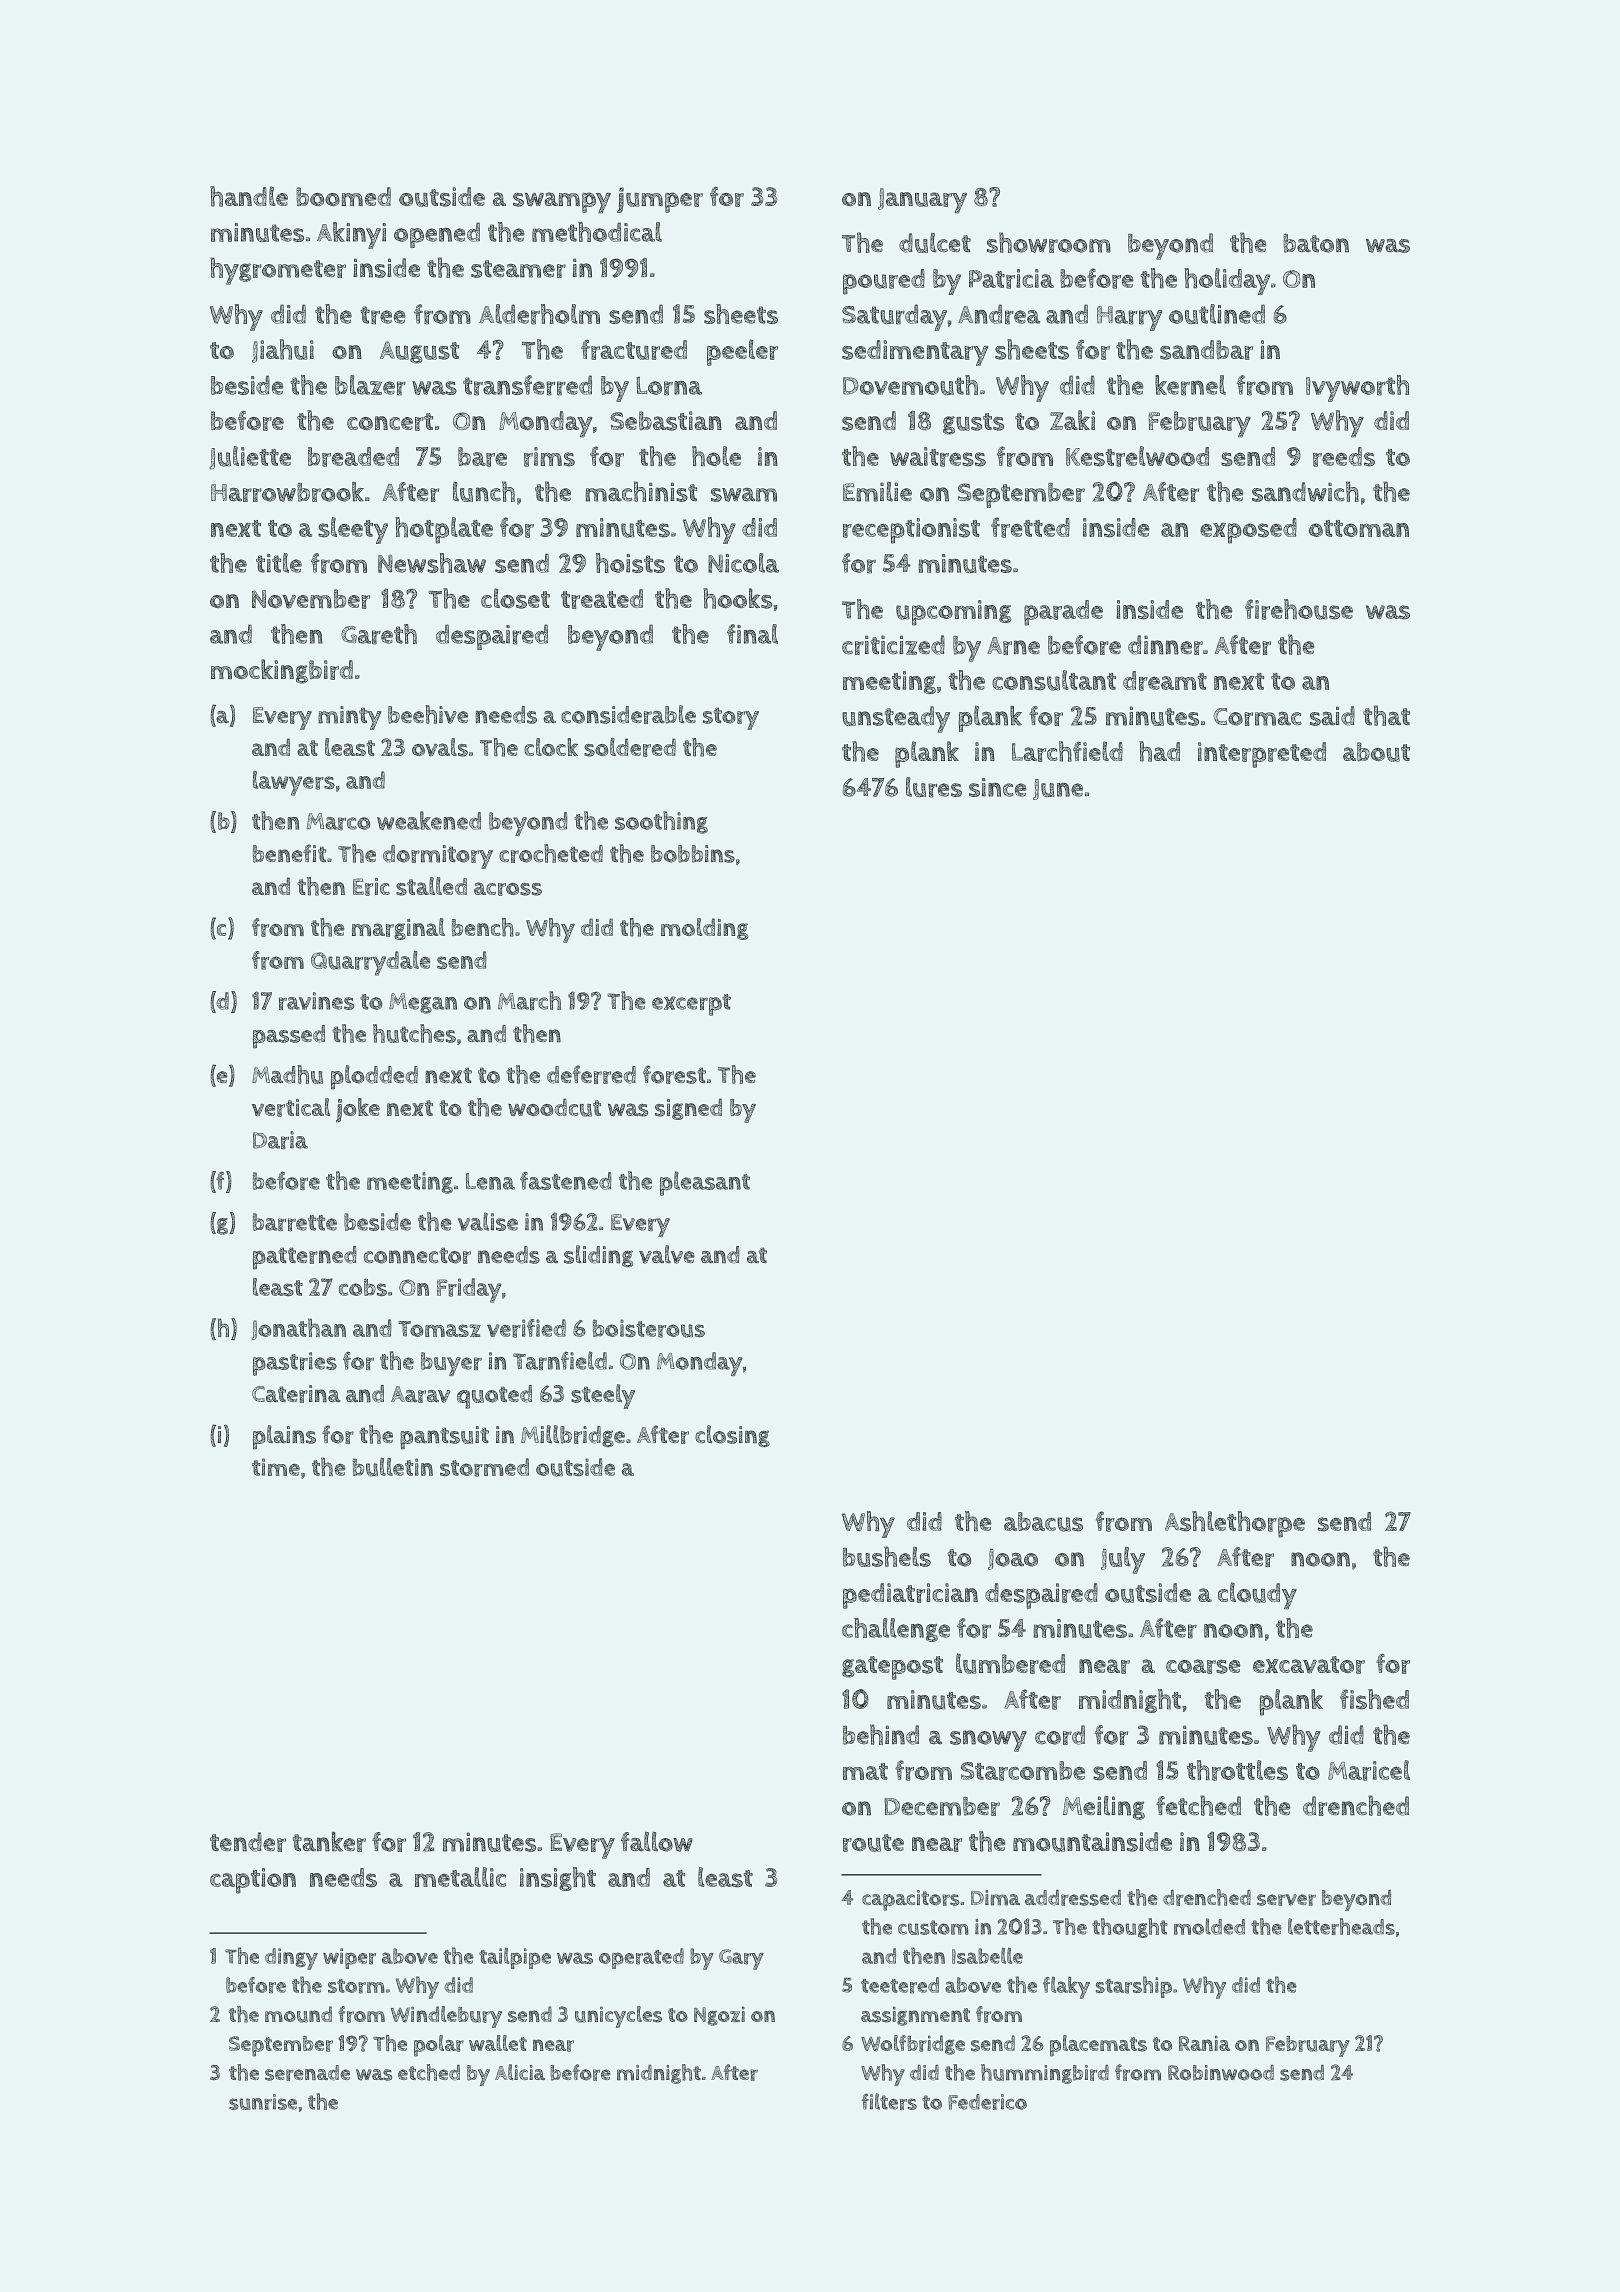  I want to click on wiper, so click(349, 1958).
